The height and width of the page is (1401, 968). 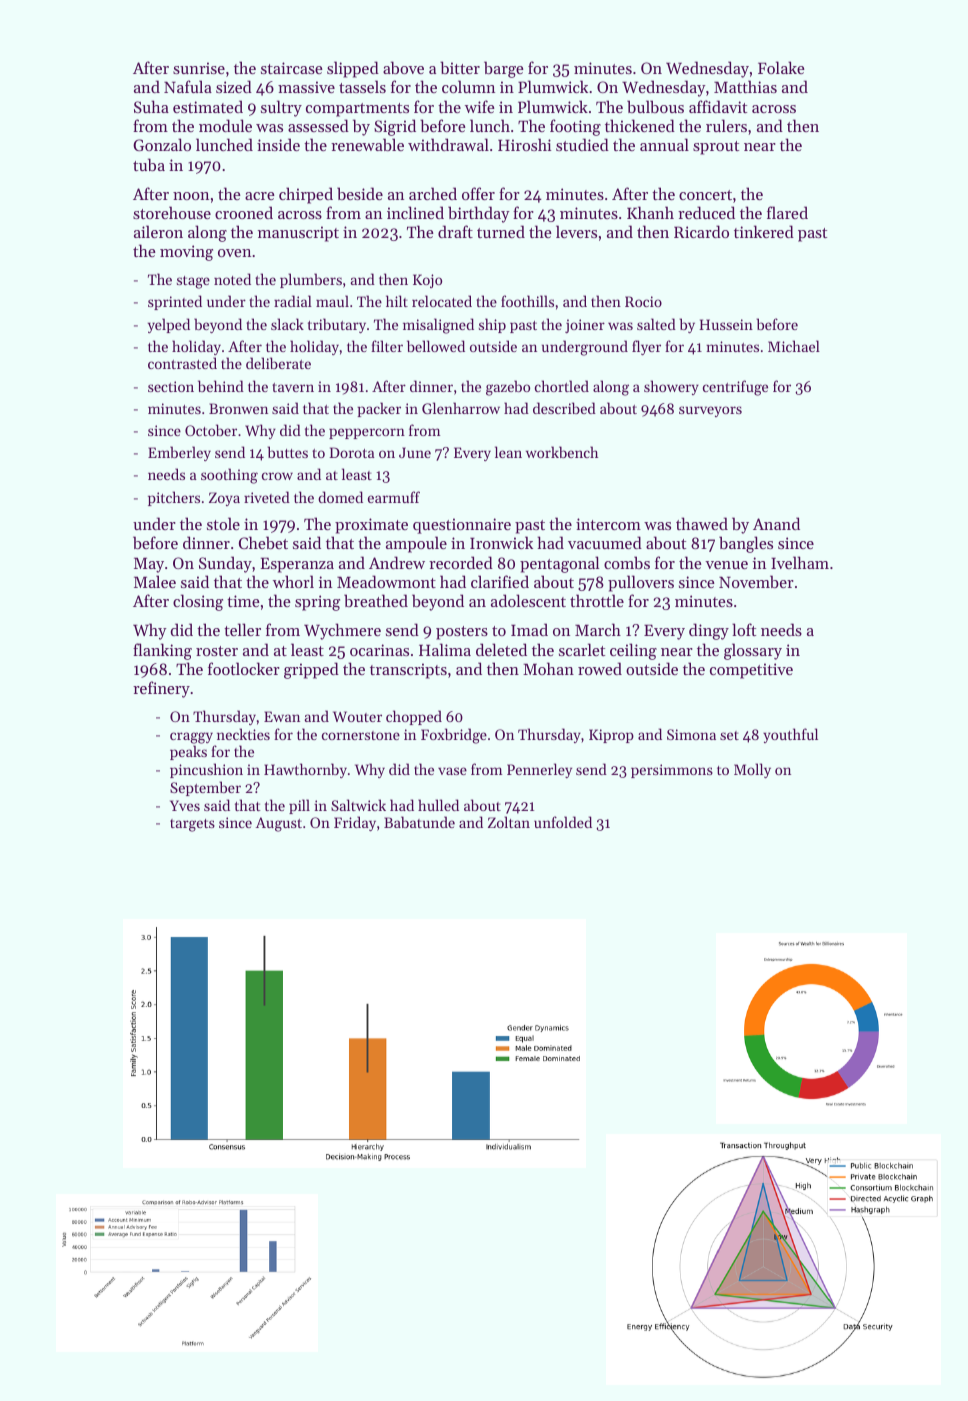 I want to click on joiner, so click(x=585, y=326).
